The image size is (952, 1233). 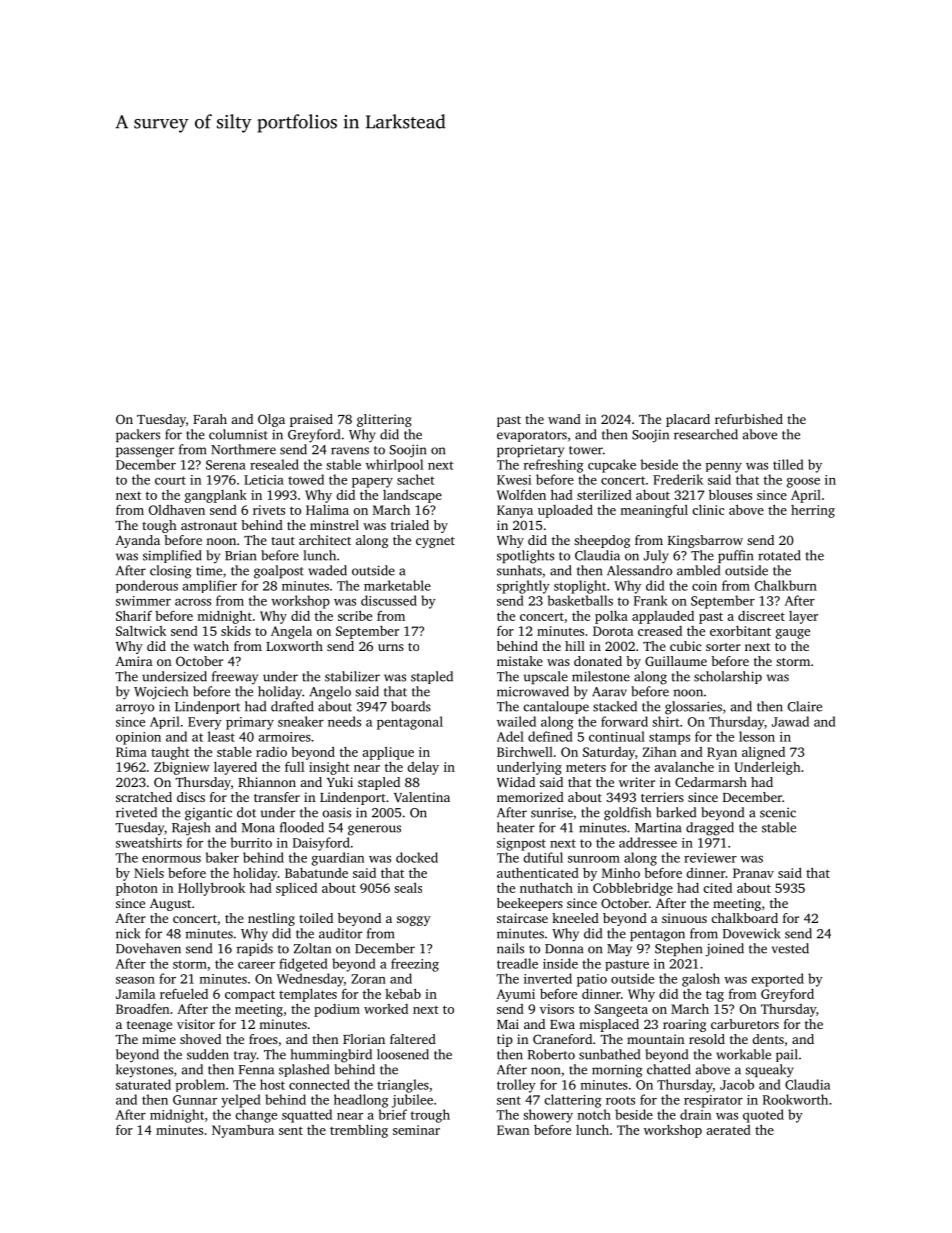 I want to click on splashed, so click(x=304, y=1070).
